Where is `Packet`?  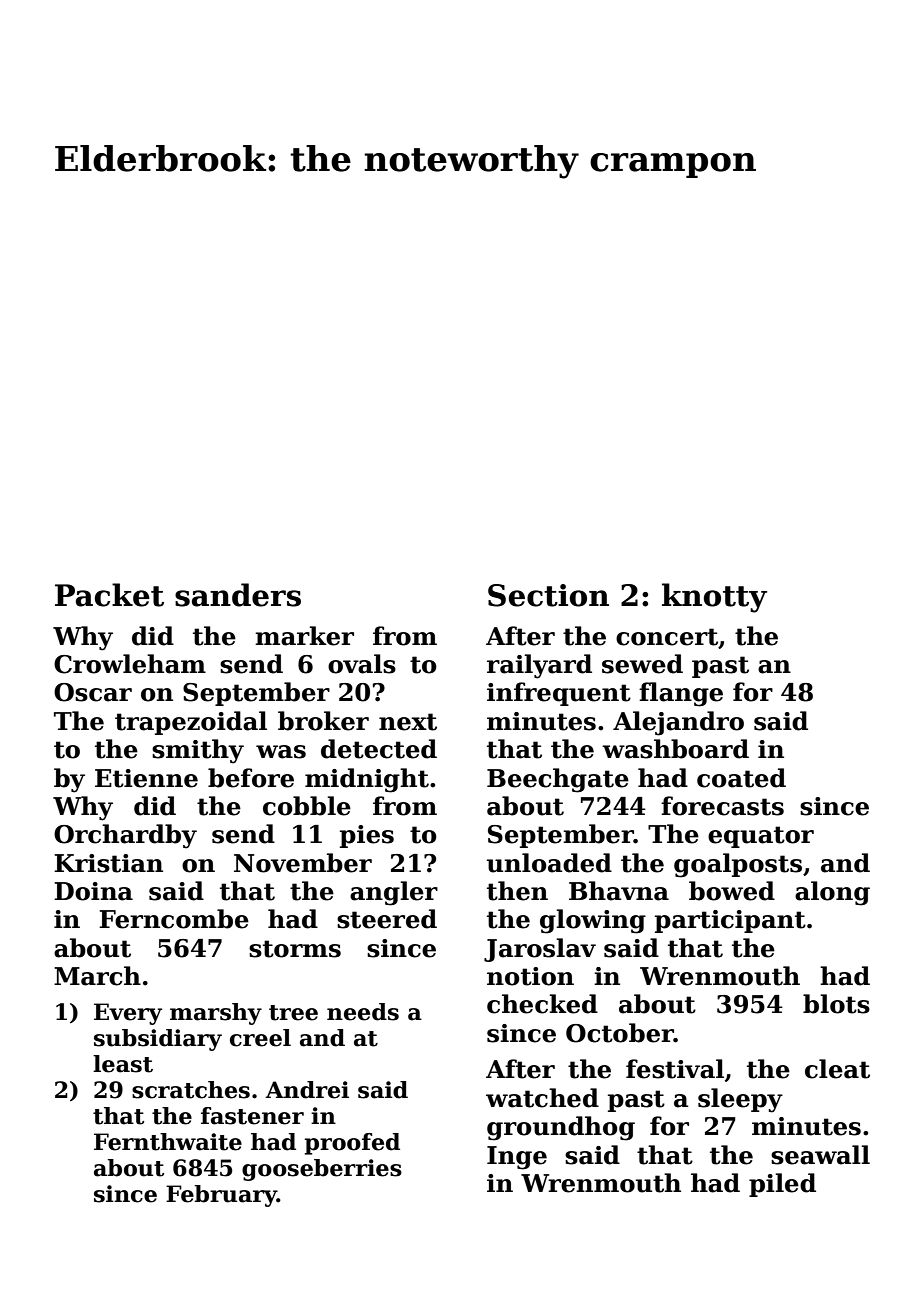 Packet is located at coordinates (109, 595).
